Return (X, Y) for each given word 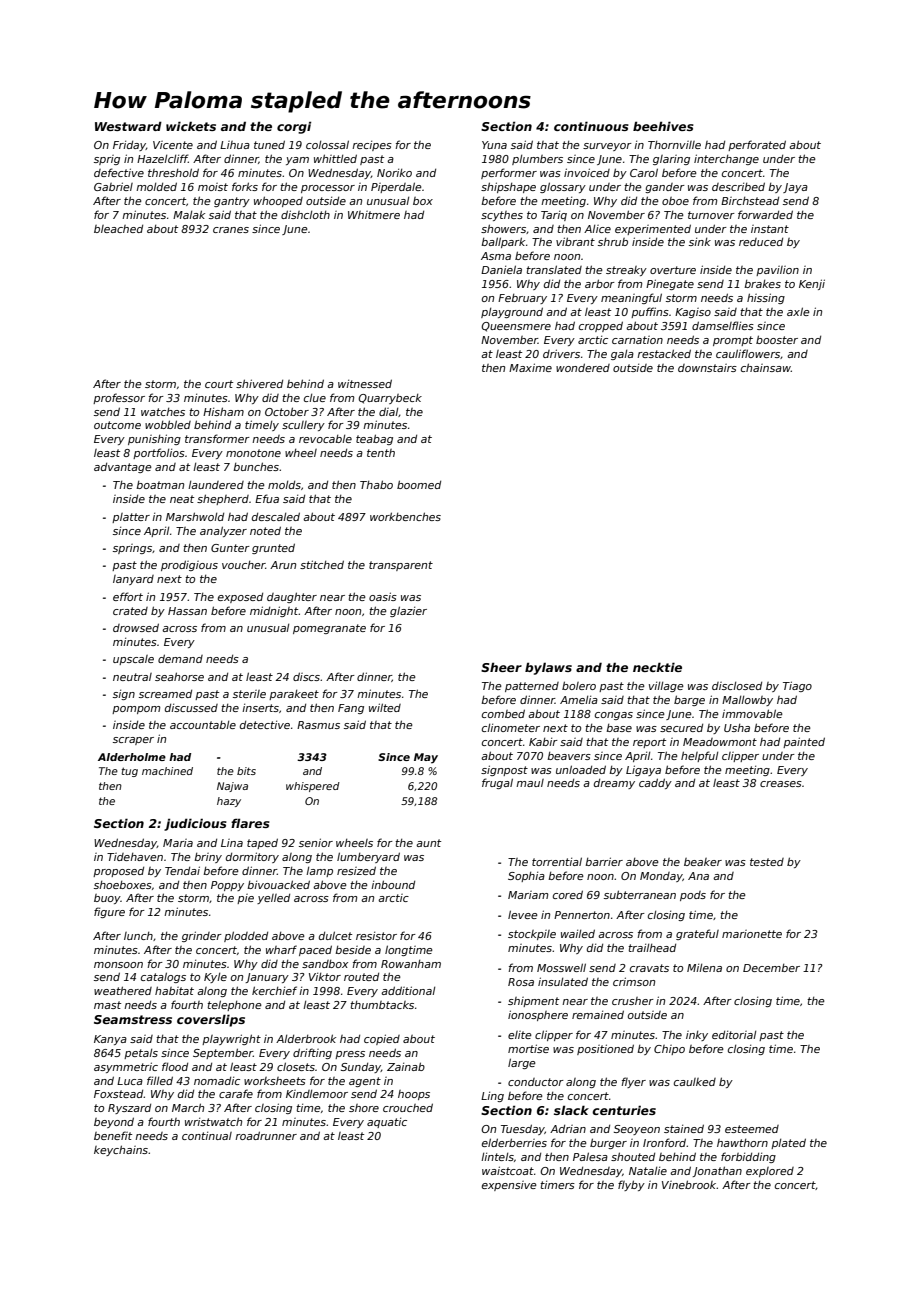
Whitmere (374, 215)
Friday (129, 146)
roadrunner (266, 1135)
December (771, 968)
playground (512, 312)
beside (353, 950)
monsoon (118, 965)
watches (163, 412)
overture (673, 270)
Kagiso (693, 313)
